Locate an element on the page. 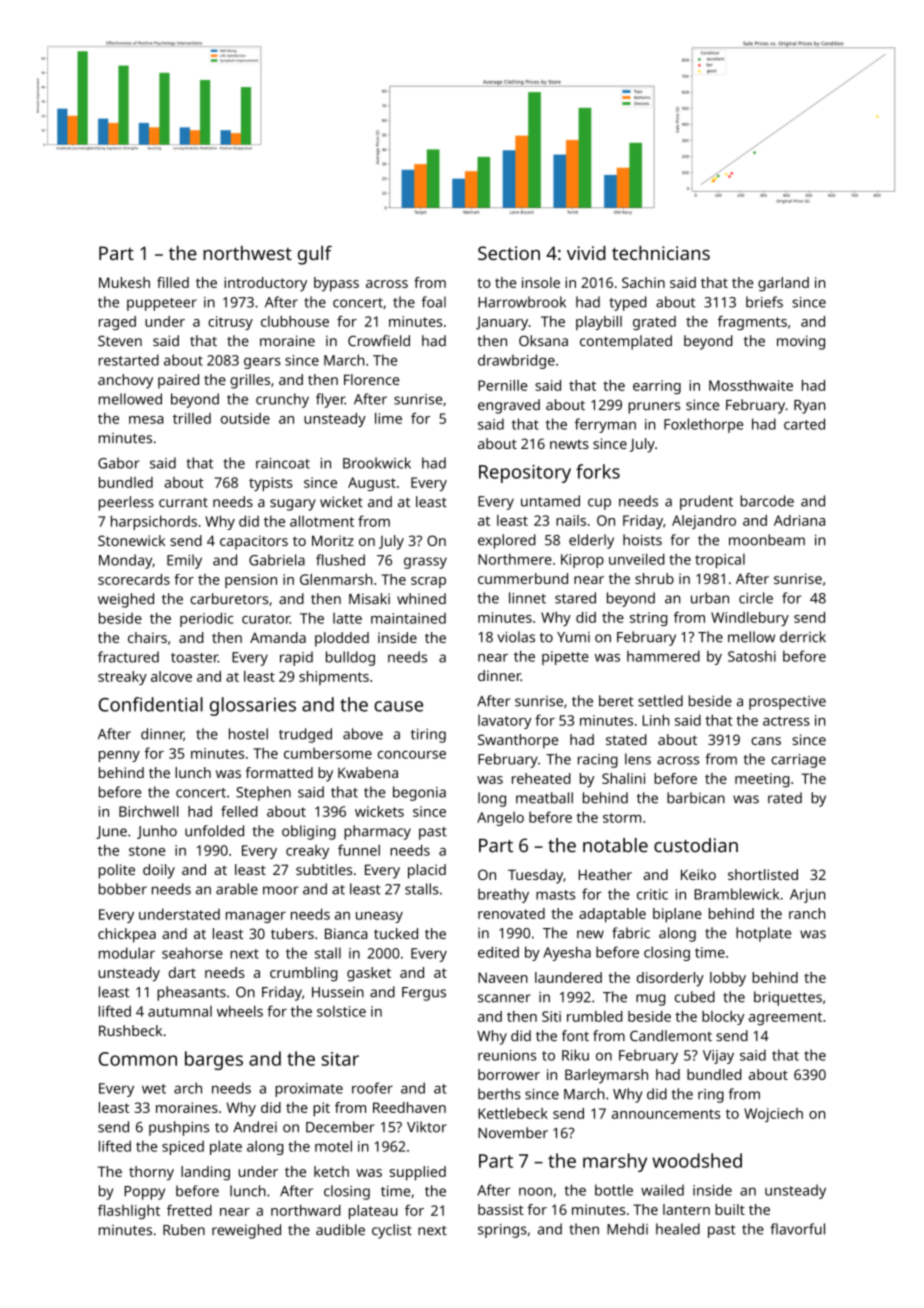 The width and height of the image is (924, 1308). derrick is located at coordinates (803, 637).
